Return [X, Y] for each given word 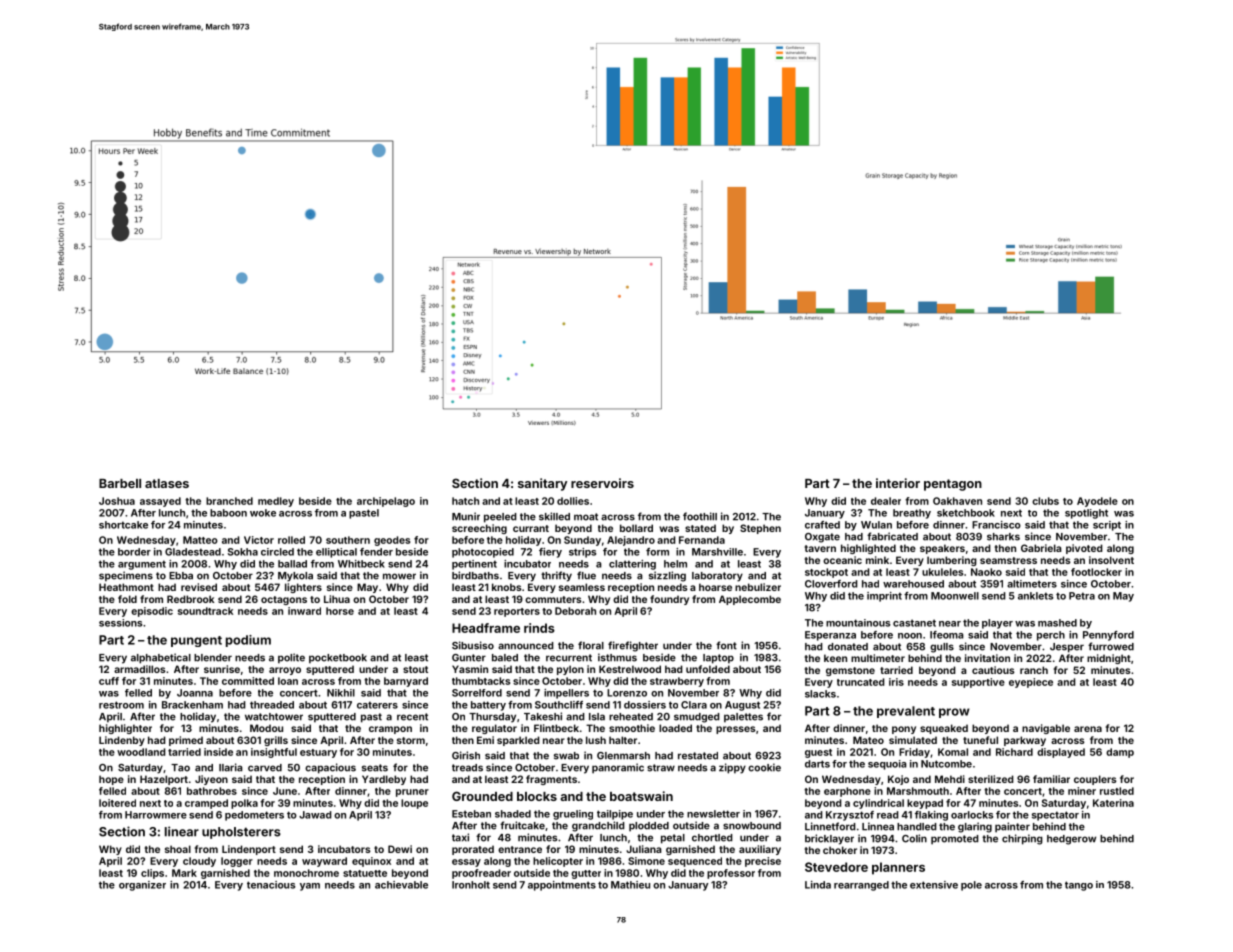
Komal [953, 752]
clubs [1045, 501]
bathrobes [212, 791]
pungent [196, 641]
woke [263, 513]
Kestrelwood [630, 669]
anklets [1035, 596]
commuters [553, 599]
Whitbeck [361, 564]
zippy [732, 768]
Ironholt [471, 885]
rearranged [861, 886]
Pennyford [1108, 636]
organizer [142, 886]
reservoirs [602, 483]
